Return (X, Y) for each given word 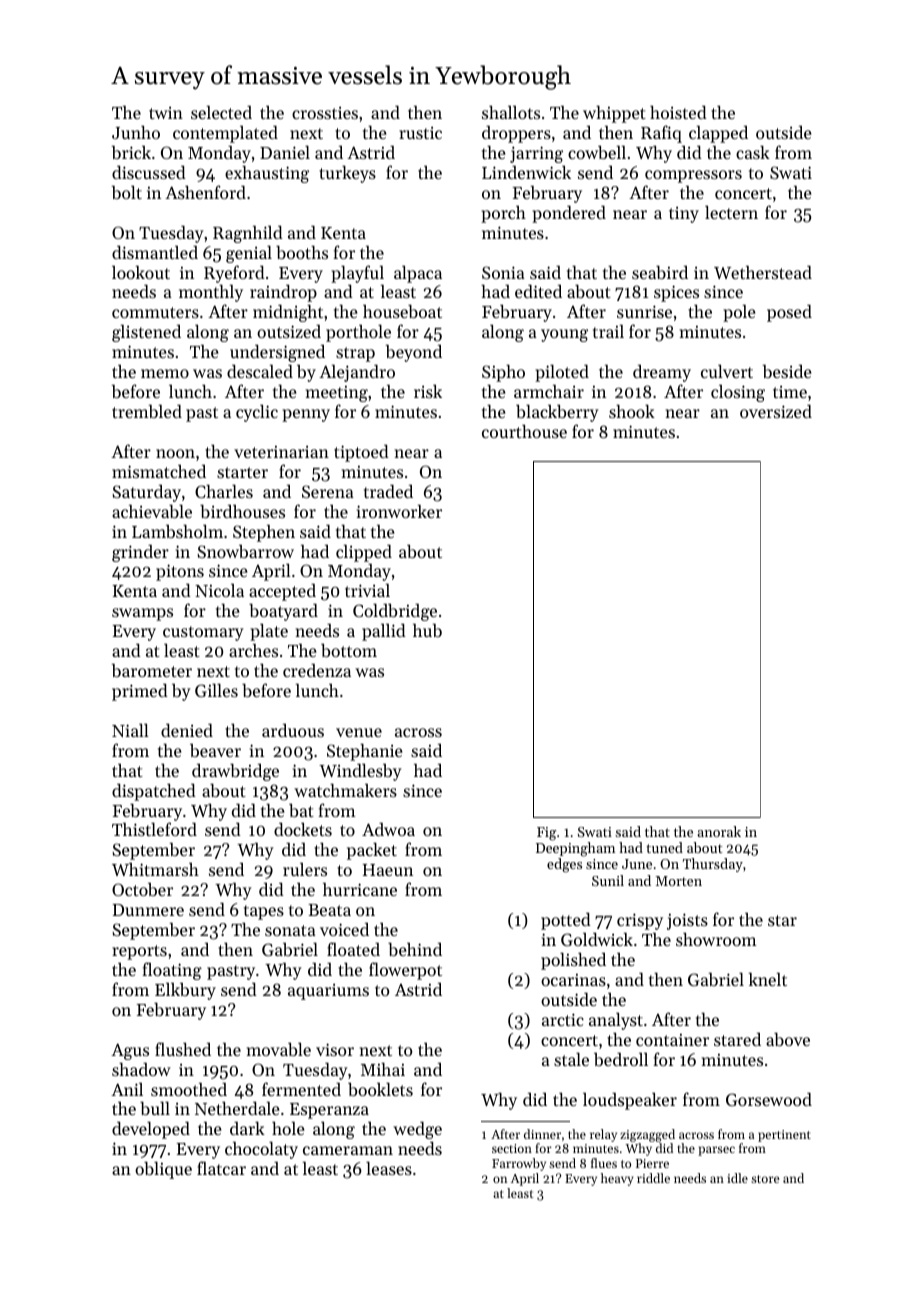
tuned (664, 847)
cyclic (257, 413)
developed (151, 1130)
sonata (290, 930)
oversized (776, 411)
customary (203, 633)
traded (388, 491)
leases (389, 1168)
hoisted (678, 112)
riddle (653, 1178)
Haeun (388, 870)
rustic (420, 132)
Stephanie (365, 752)
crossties (325, 112)
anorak (719, 831)
